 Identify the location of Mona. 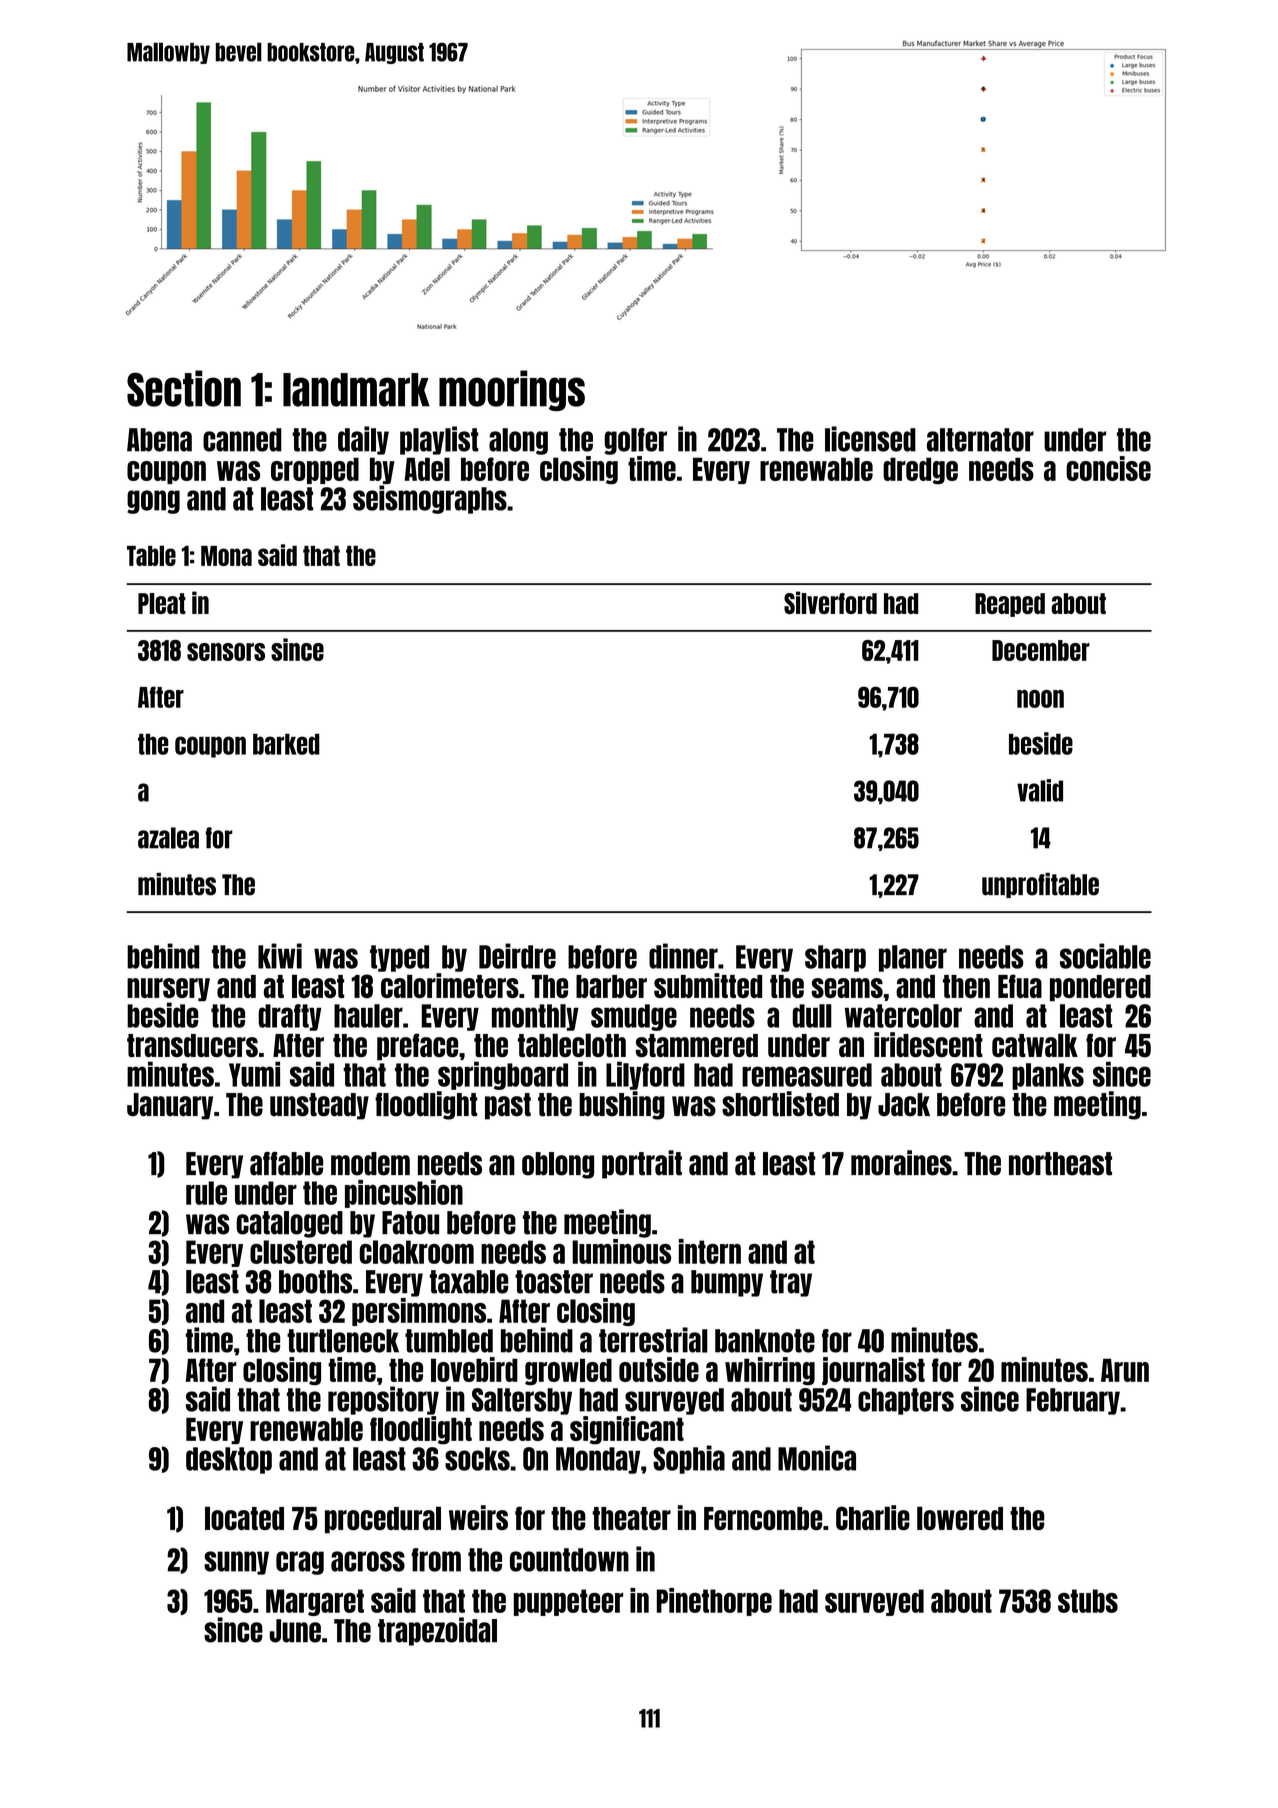
(226, 556).
